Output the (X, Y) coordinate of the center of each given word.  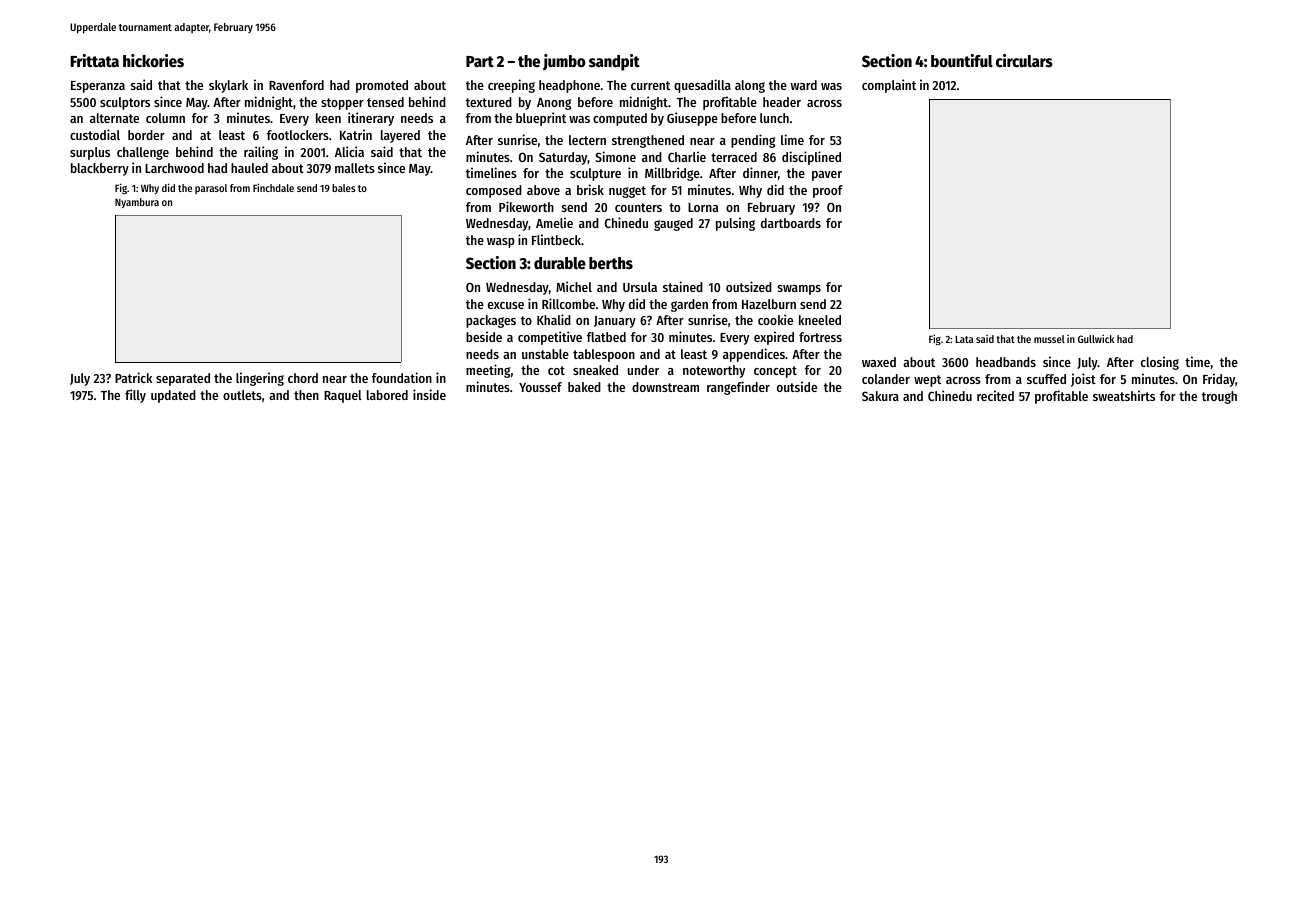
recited (995, 395)
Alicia (349, 151)
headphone (569, 86)
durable (560, 263)
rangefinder (738, 388)
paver (827, 176)
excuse (506, 305)
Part (480, 61)
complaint (889, 86)
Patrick (133, 377)
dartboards (791, 223)
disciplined (811, 158)
